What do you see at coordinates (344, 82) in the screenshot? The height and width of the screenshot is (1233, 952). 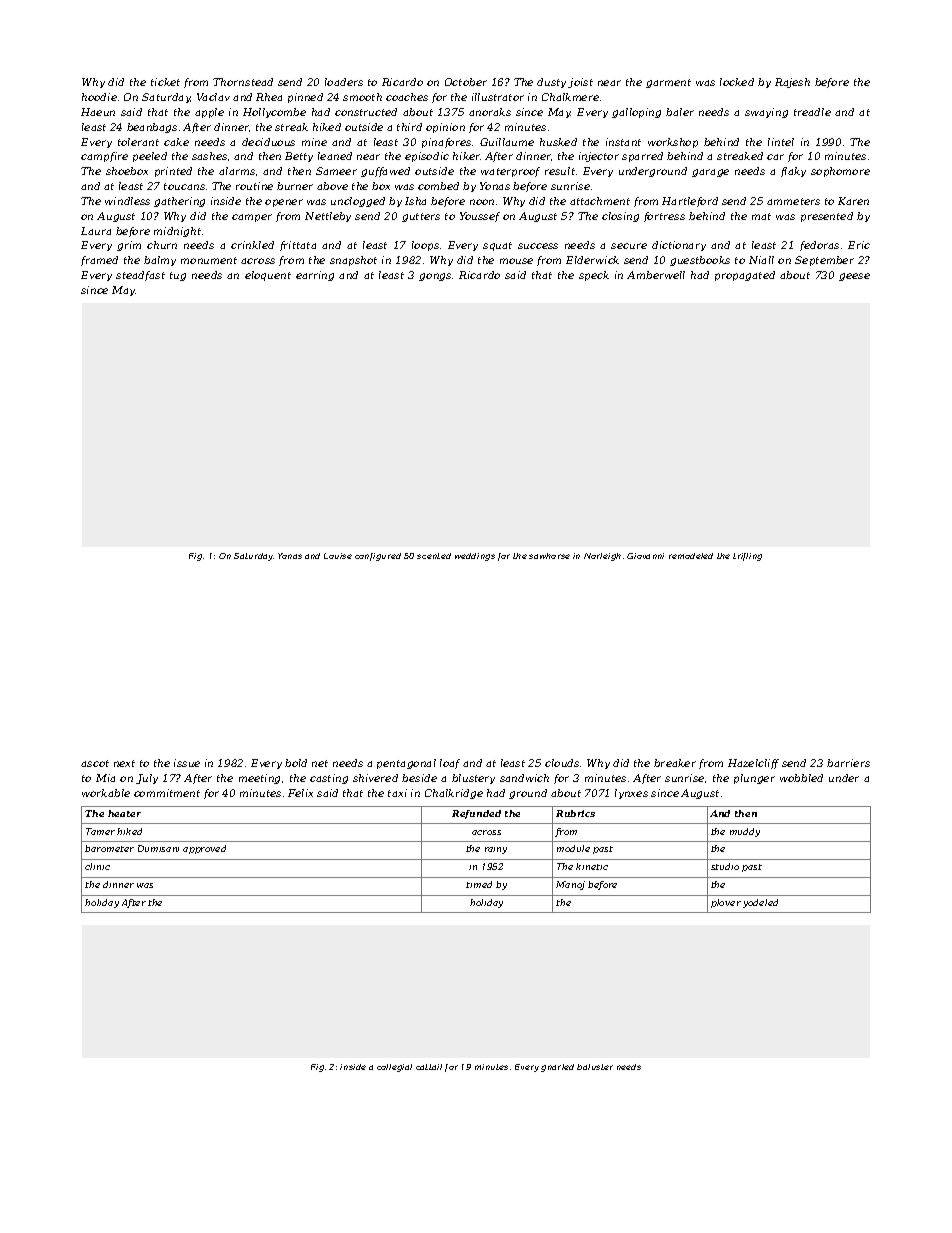 I see `loaders` at bounding box center [344, 82].
